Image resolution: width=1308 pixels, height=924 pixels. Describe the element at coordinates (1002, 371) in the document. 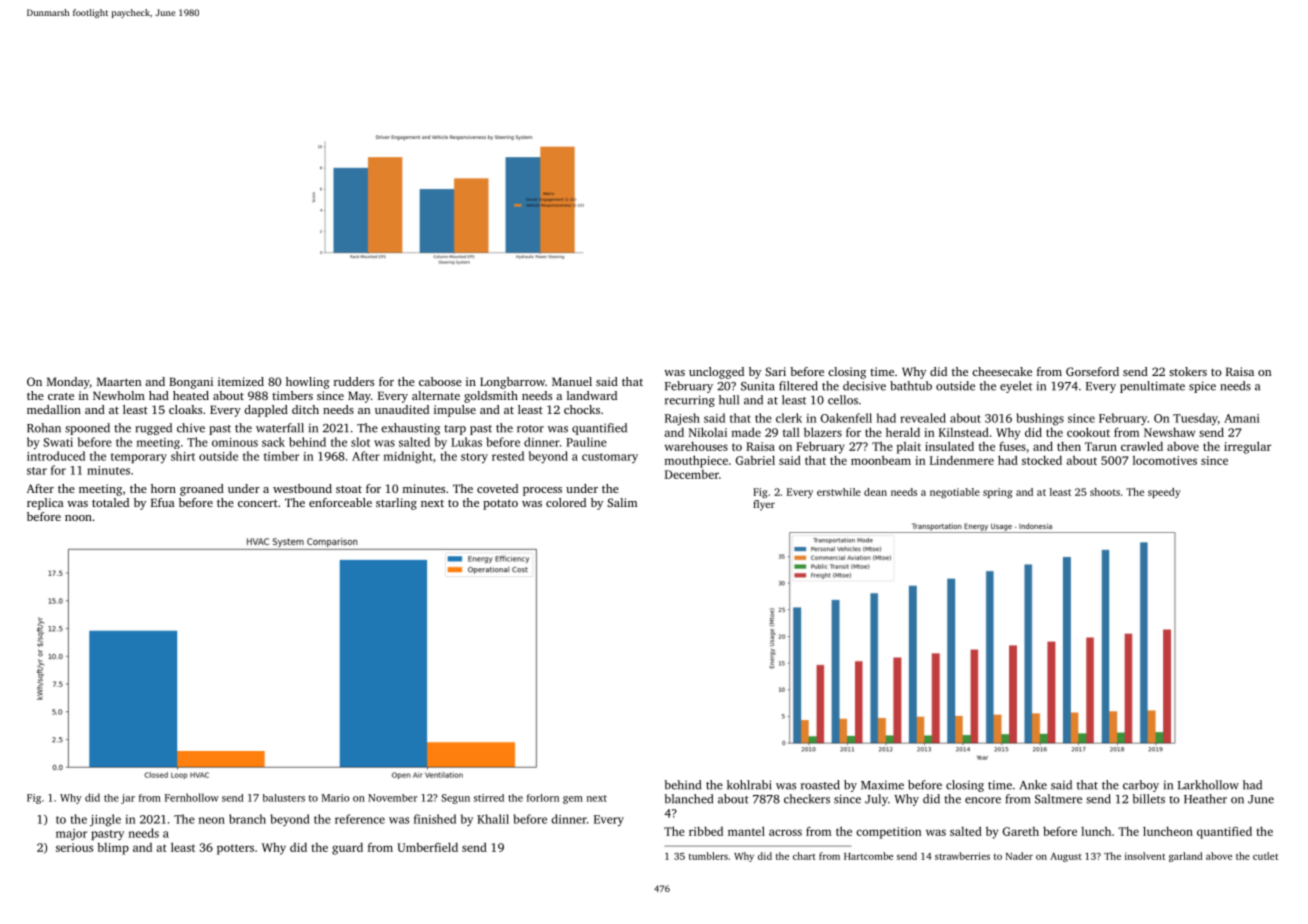

I see `cheesecake` at that location.
